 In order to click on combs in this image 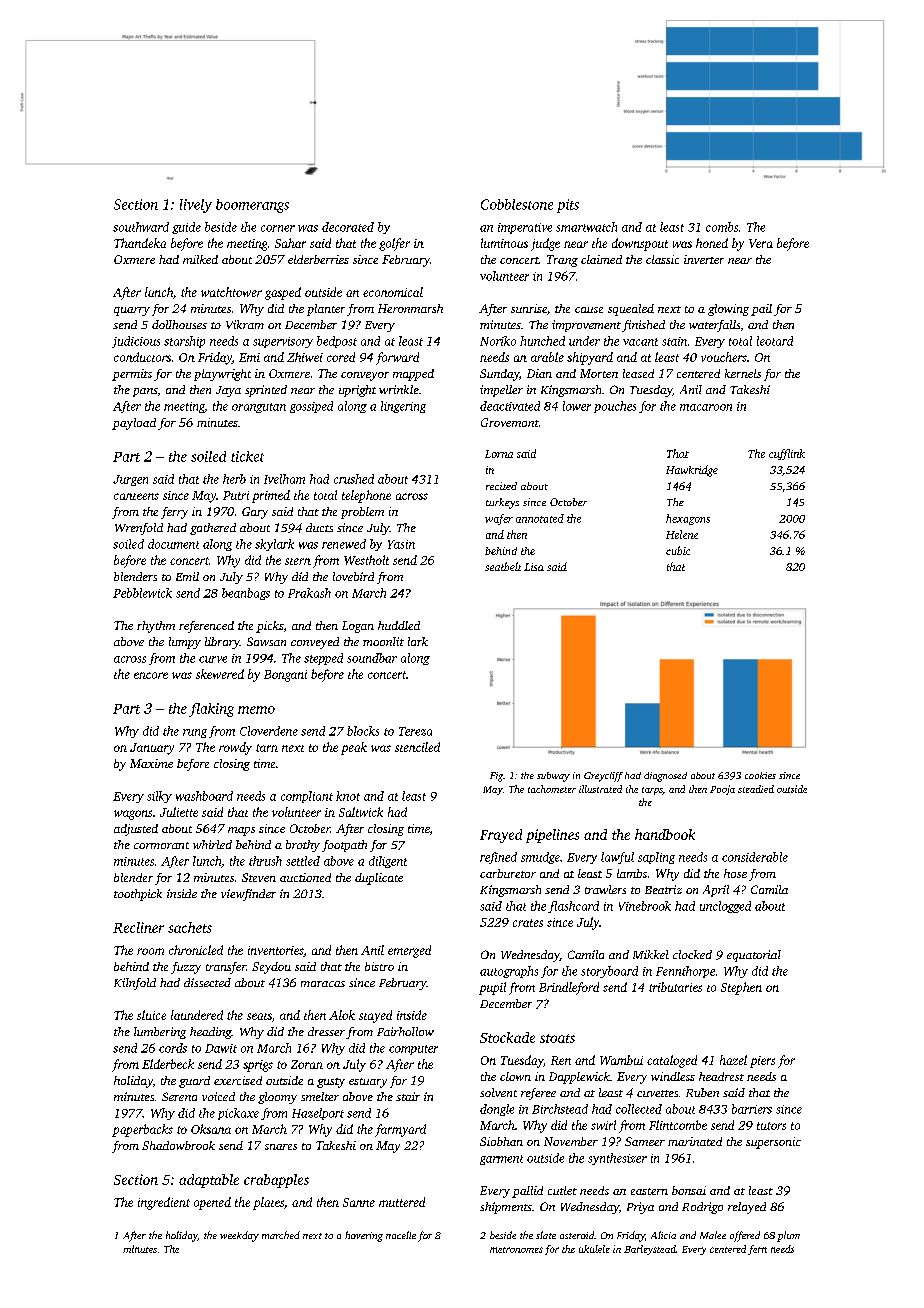, I will do `click(722, 227)`.
